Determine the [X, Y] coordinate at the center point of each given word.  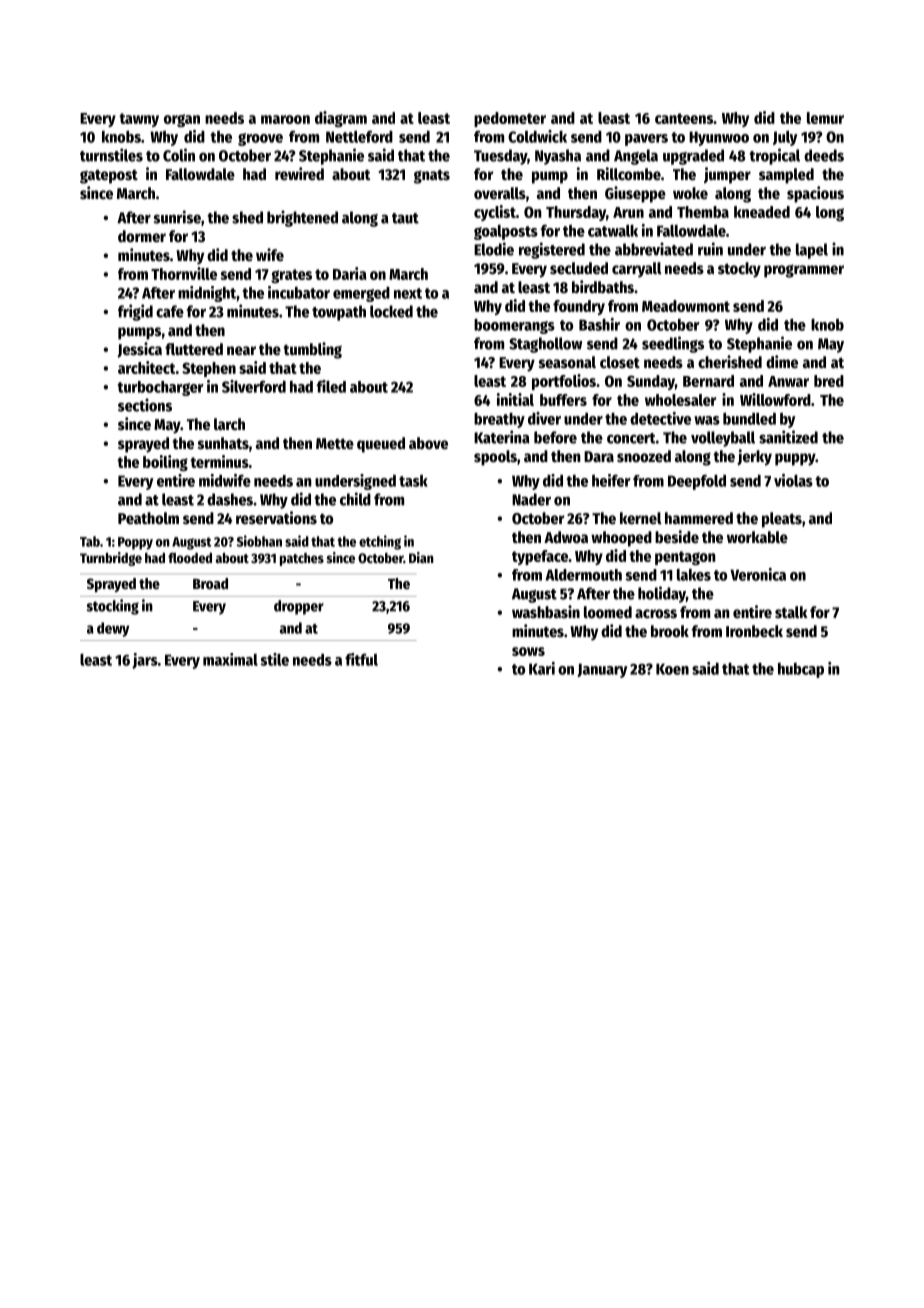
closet [620, 362]
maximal [230, 659]
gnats [432, 176]
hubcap [801, 670]
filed [331, 386]
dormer [142, 236]
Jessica [139, 350]
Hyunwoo [719, 138]
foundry [579, 307]
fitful [361, 659]
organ [182, 120]
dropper [299, 607]
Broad [210, 583]
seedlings [673, 344]
